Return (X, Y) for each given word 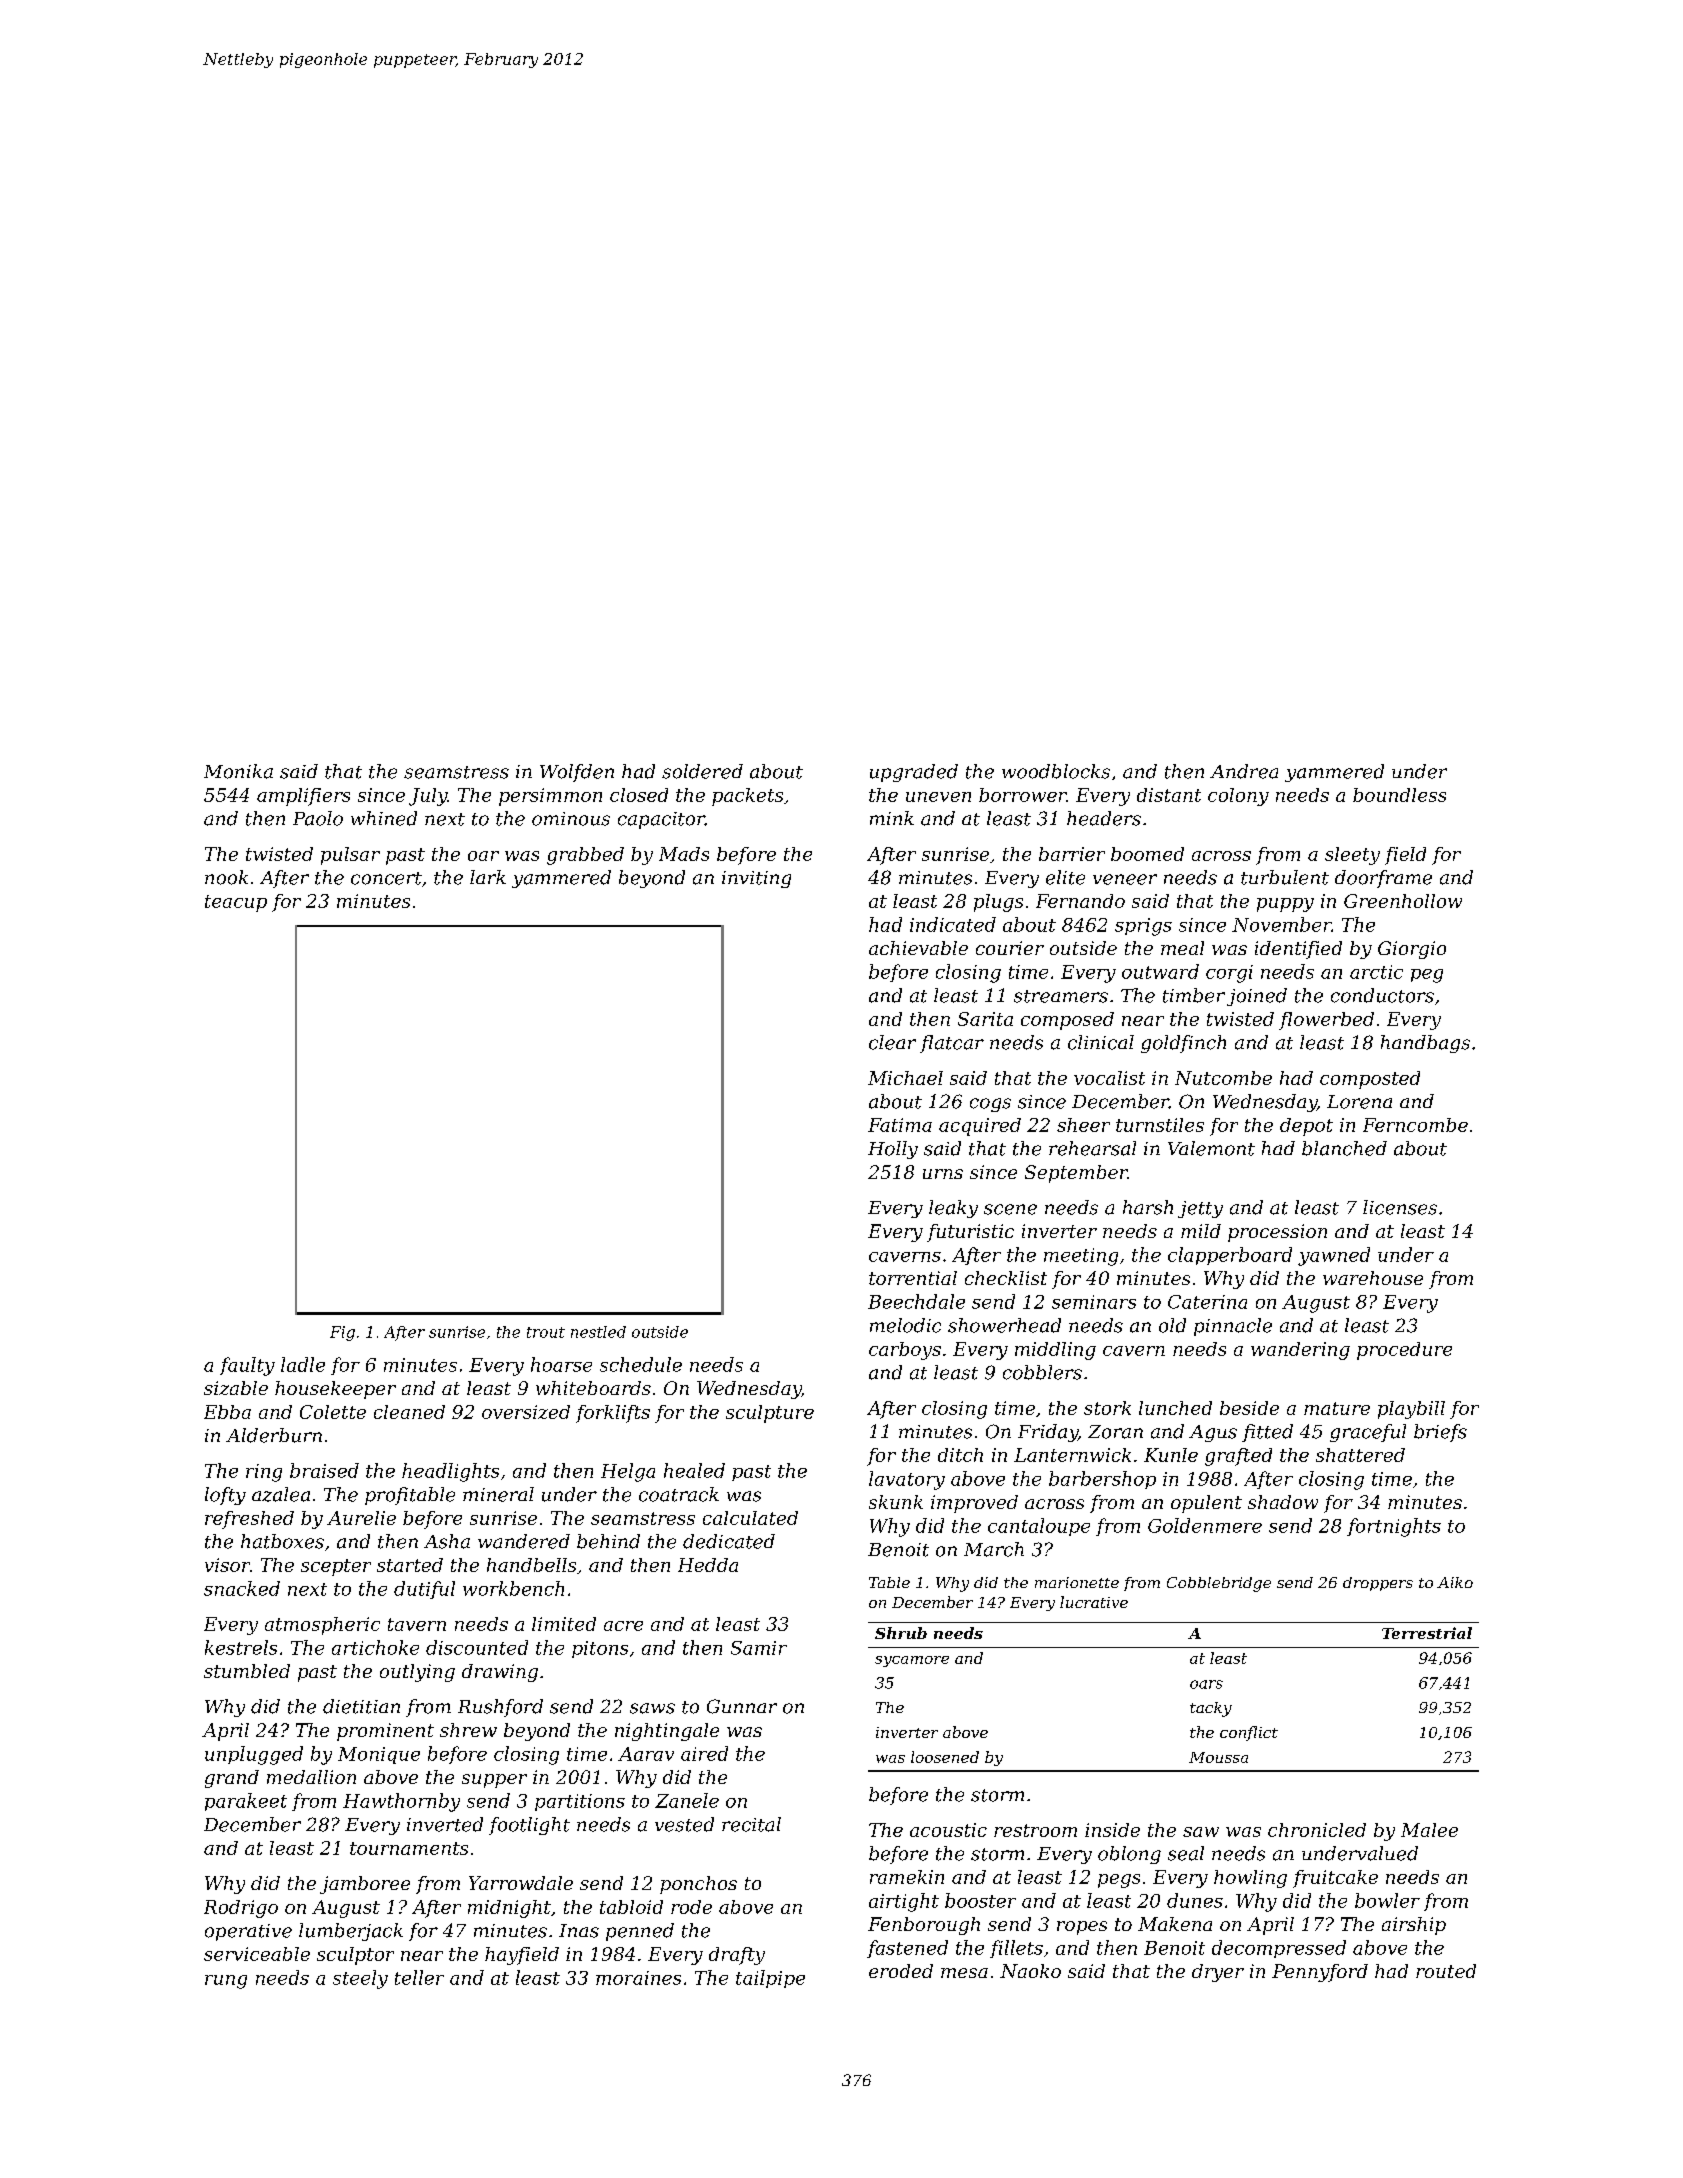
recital (751, 1824)
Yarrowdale (521, 1883)
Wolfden (577, 773)
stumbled (247, 1671)
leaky (953, 1209)
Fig (342, 1333)
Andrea (1244, 771)
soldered (702, 771)
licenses (1400, 1207)
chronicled (1317, 1830)
